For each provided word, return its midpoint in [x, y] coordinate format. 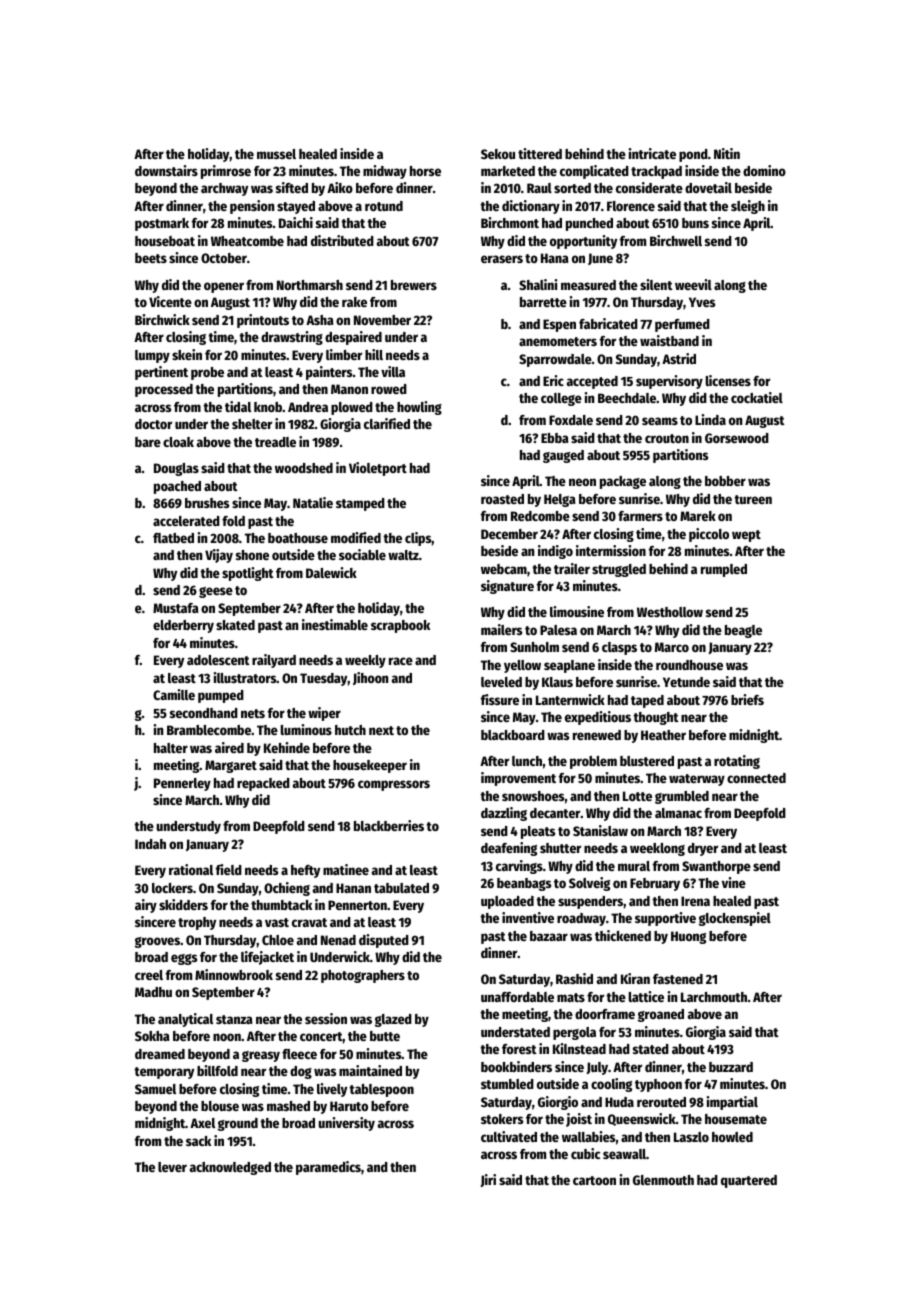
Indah [150, 844]
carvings [519, 867]
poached [177, 487]
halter [171, 748]
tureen [753, 499]
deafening [509, 849]
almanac [678, 813]
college [561, 399]
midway [385, 172]
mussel [276, 154]
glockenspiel [735, 919]
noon [227, 1037]
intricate [652, 153]
